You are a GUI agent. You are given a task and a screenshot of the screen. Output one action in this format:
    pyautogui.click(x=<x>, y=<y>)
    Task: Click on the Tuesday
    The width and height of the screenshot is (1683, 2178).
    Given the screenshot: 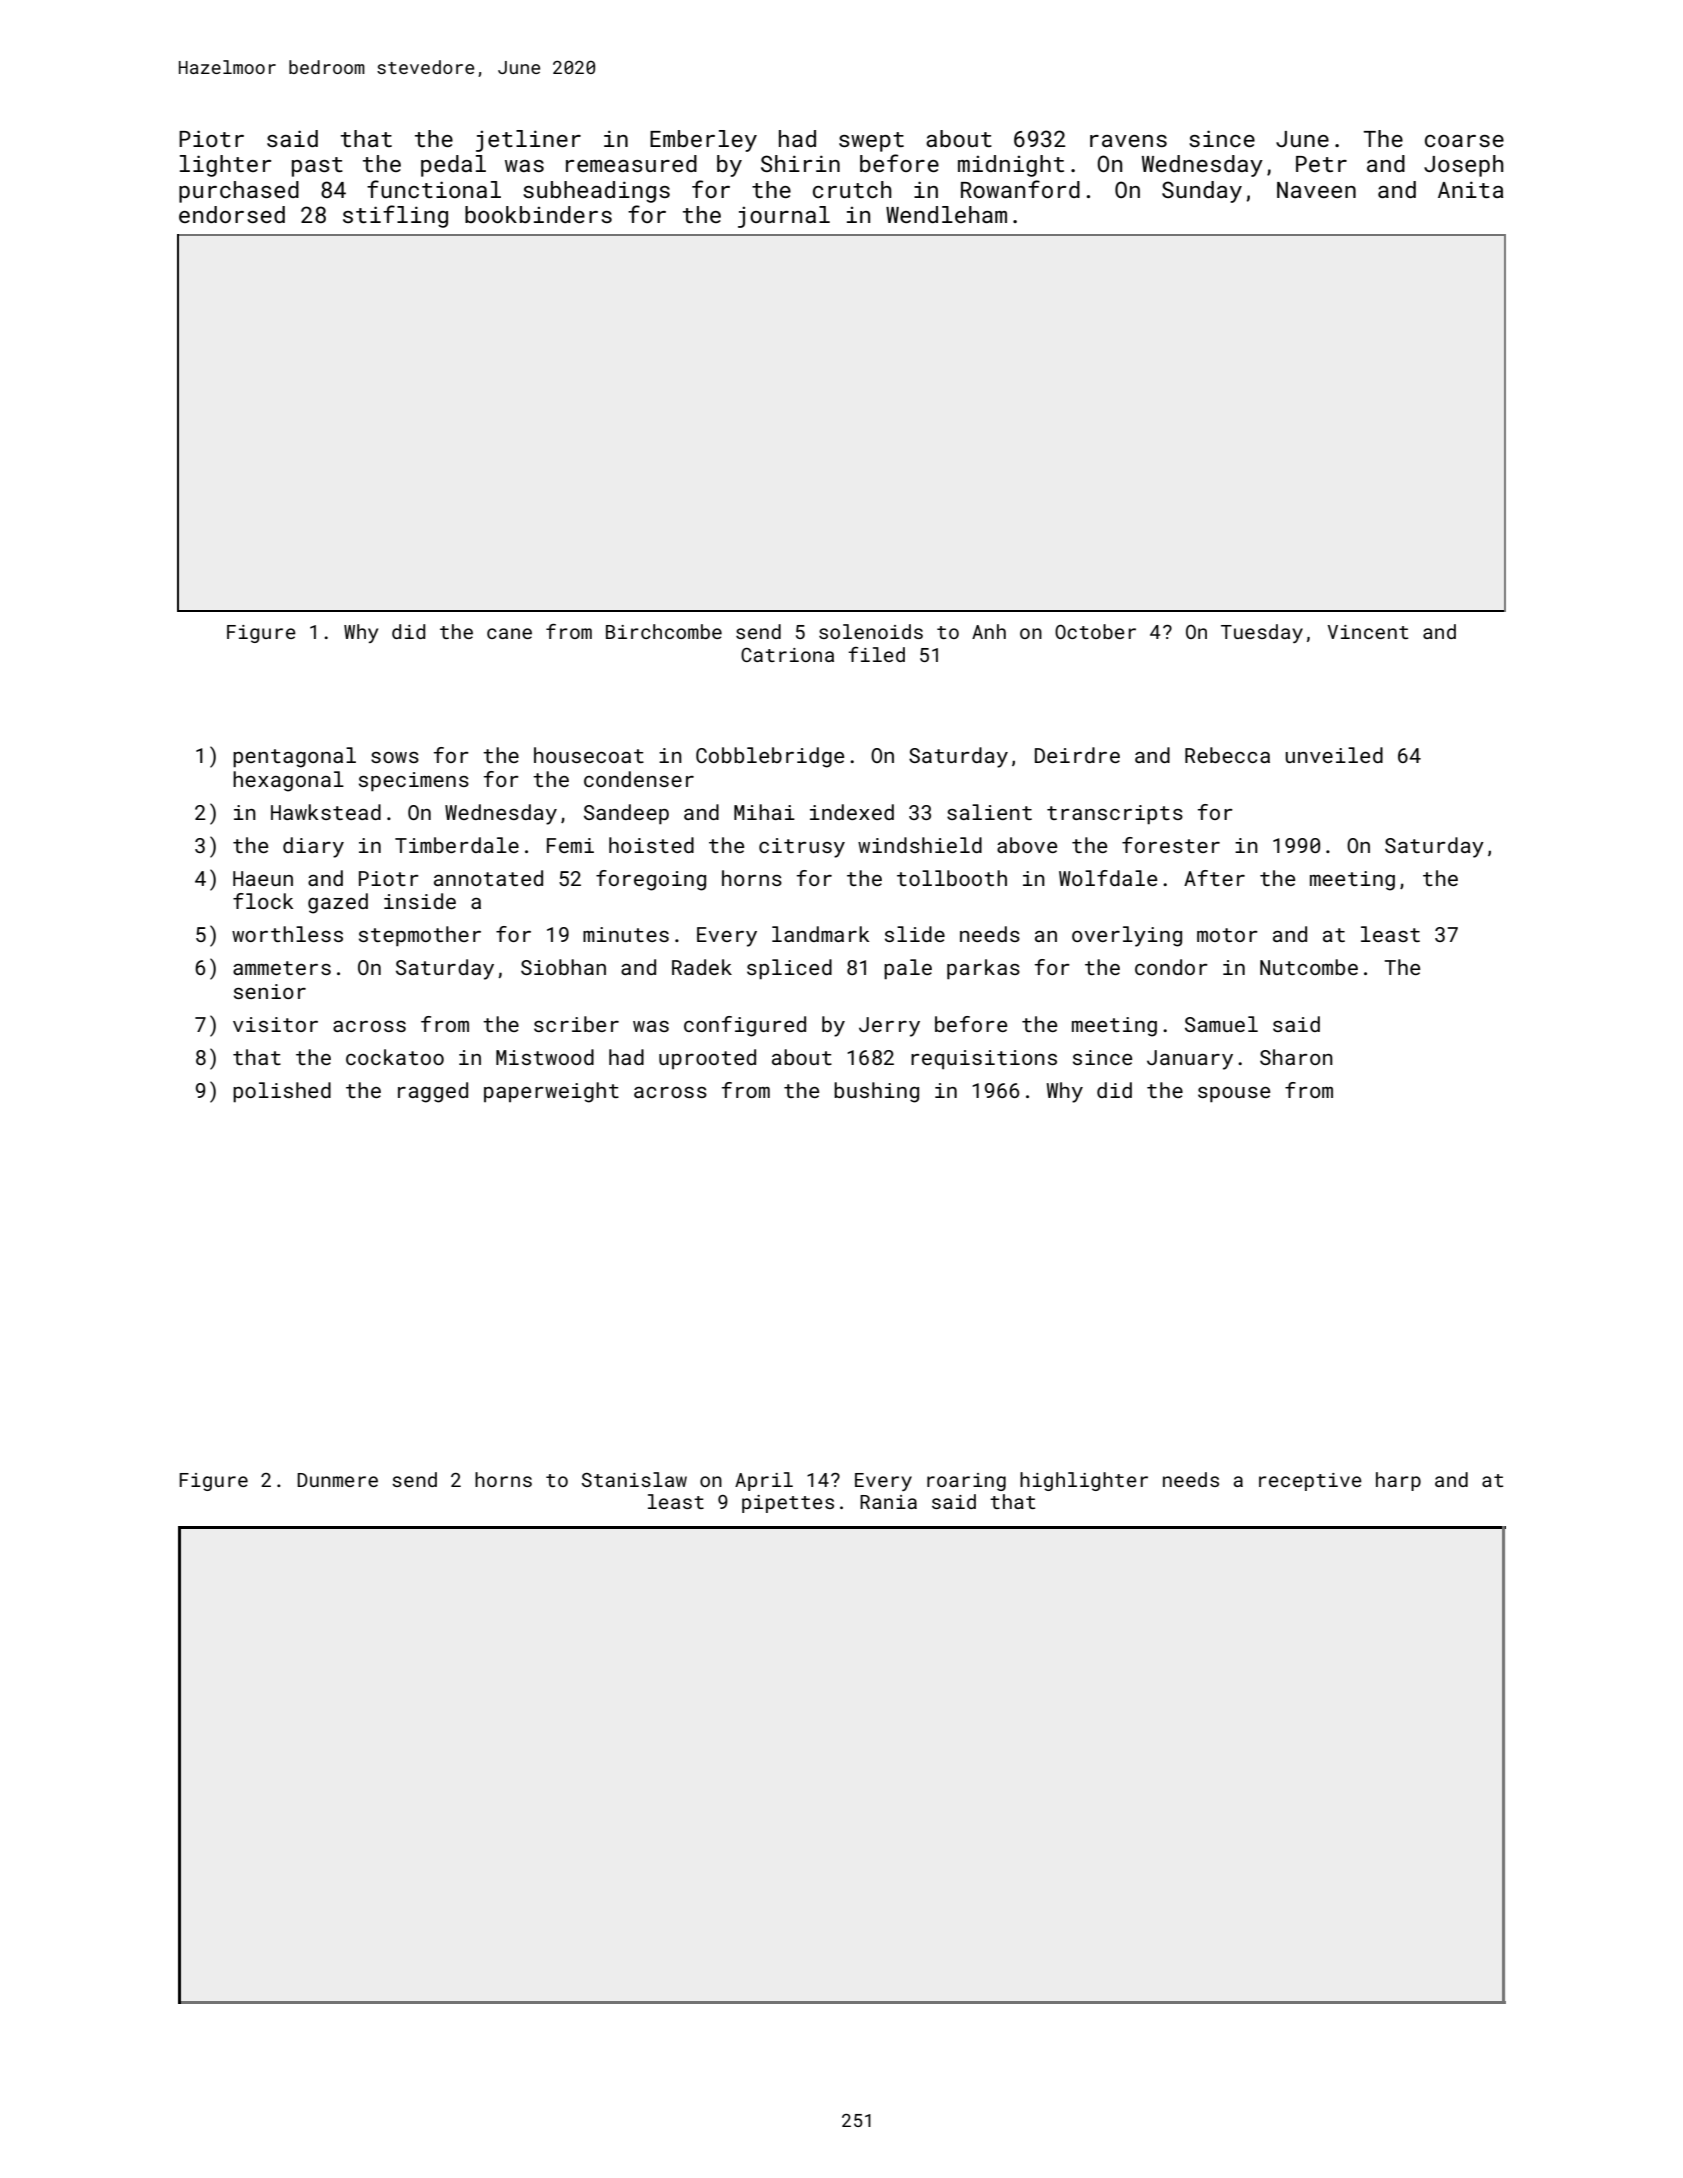 What is the action you would take?
    pyautogui.click(x=1262, y=633)
